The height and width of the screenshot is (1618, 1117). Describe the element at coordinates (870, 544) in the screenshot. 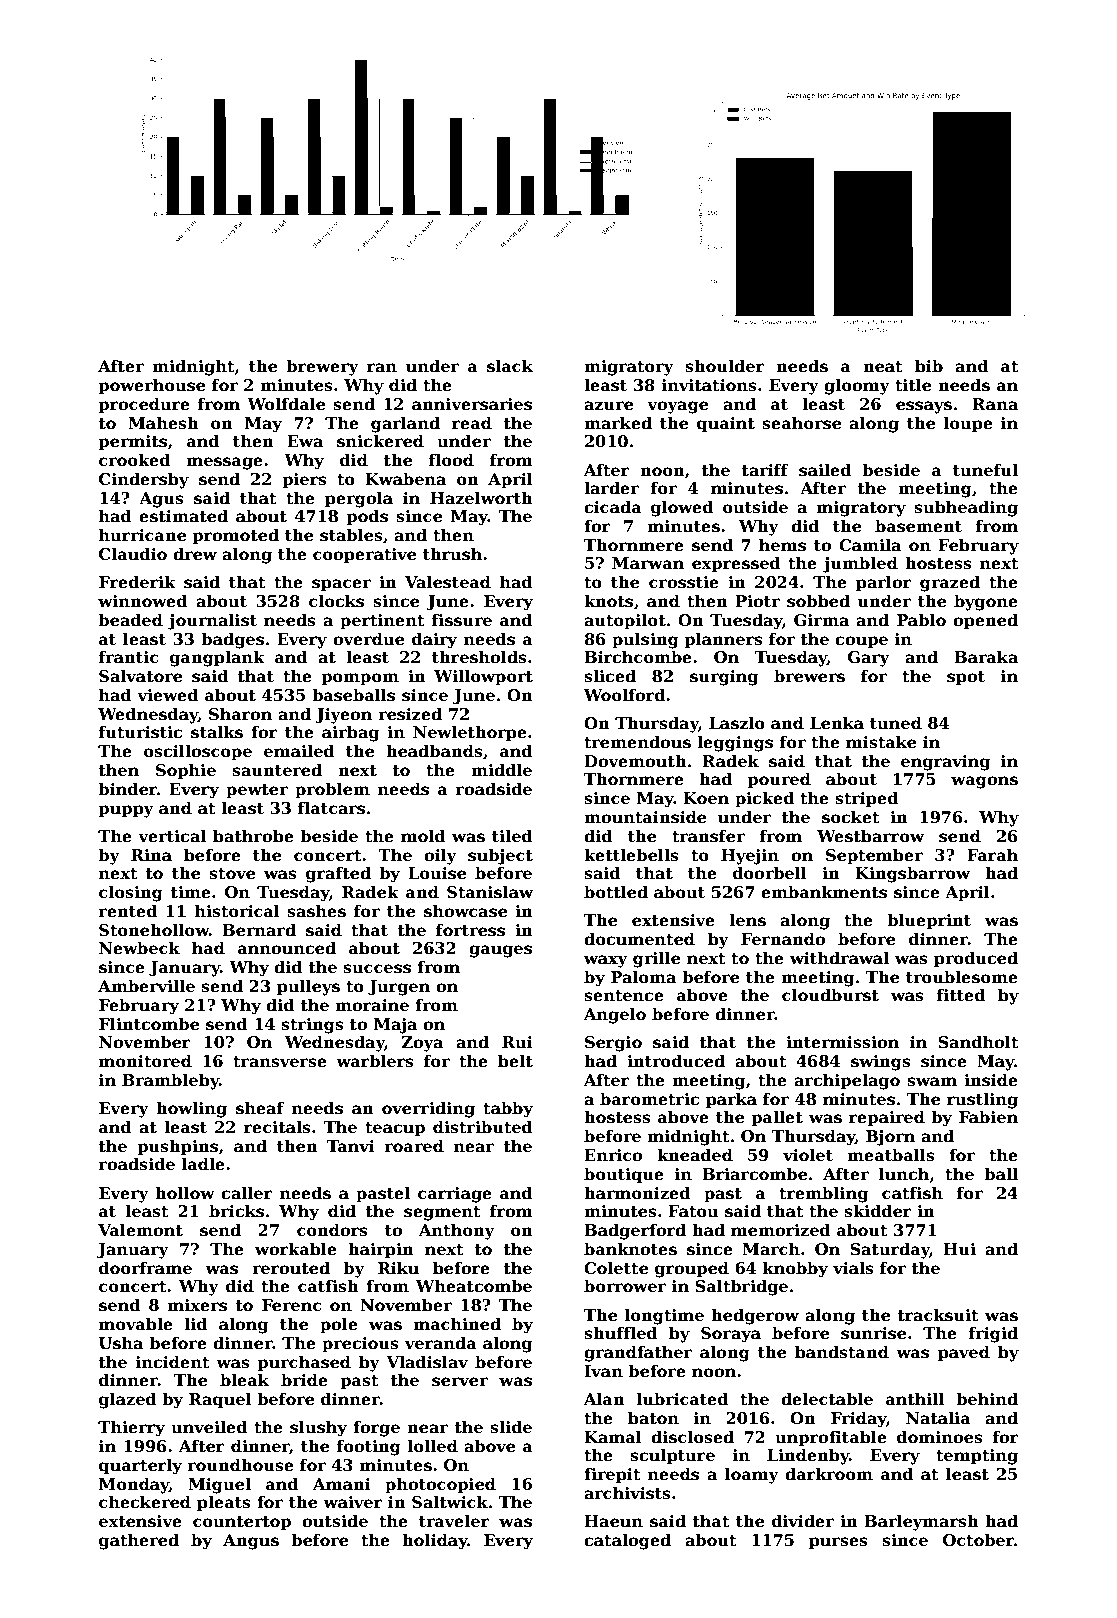

I see `Camila` at that location.
